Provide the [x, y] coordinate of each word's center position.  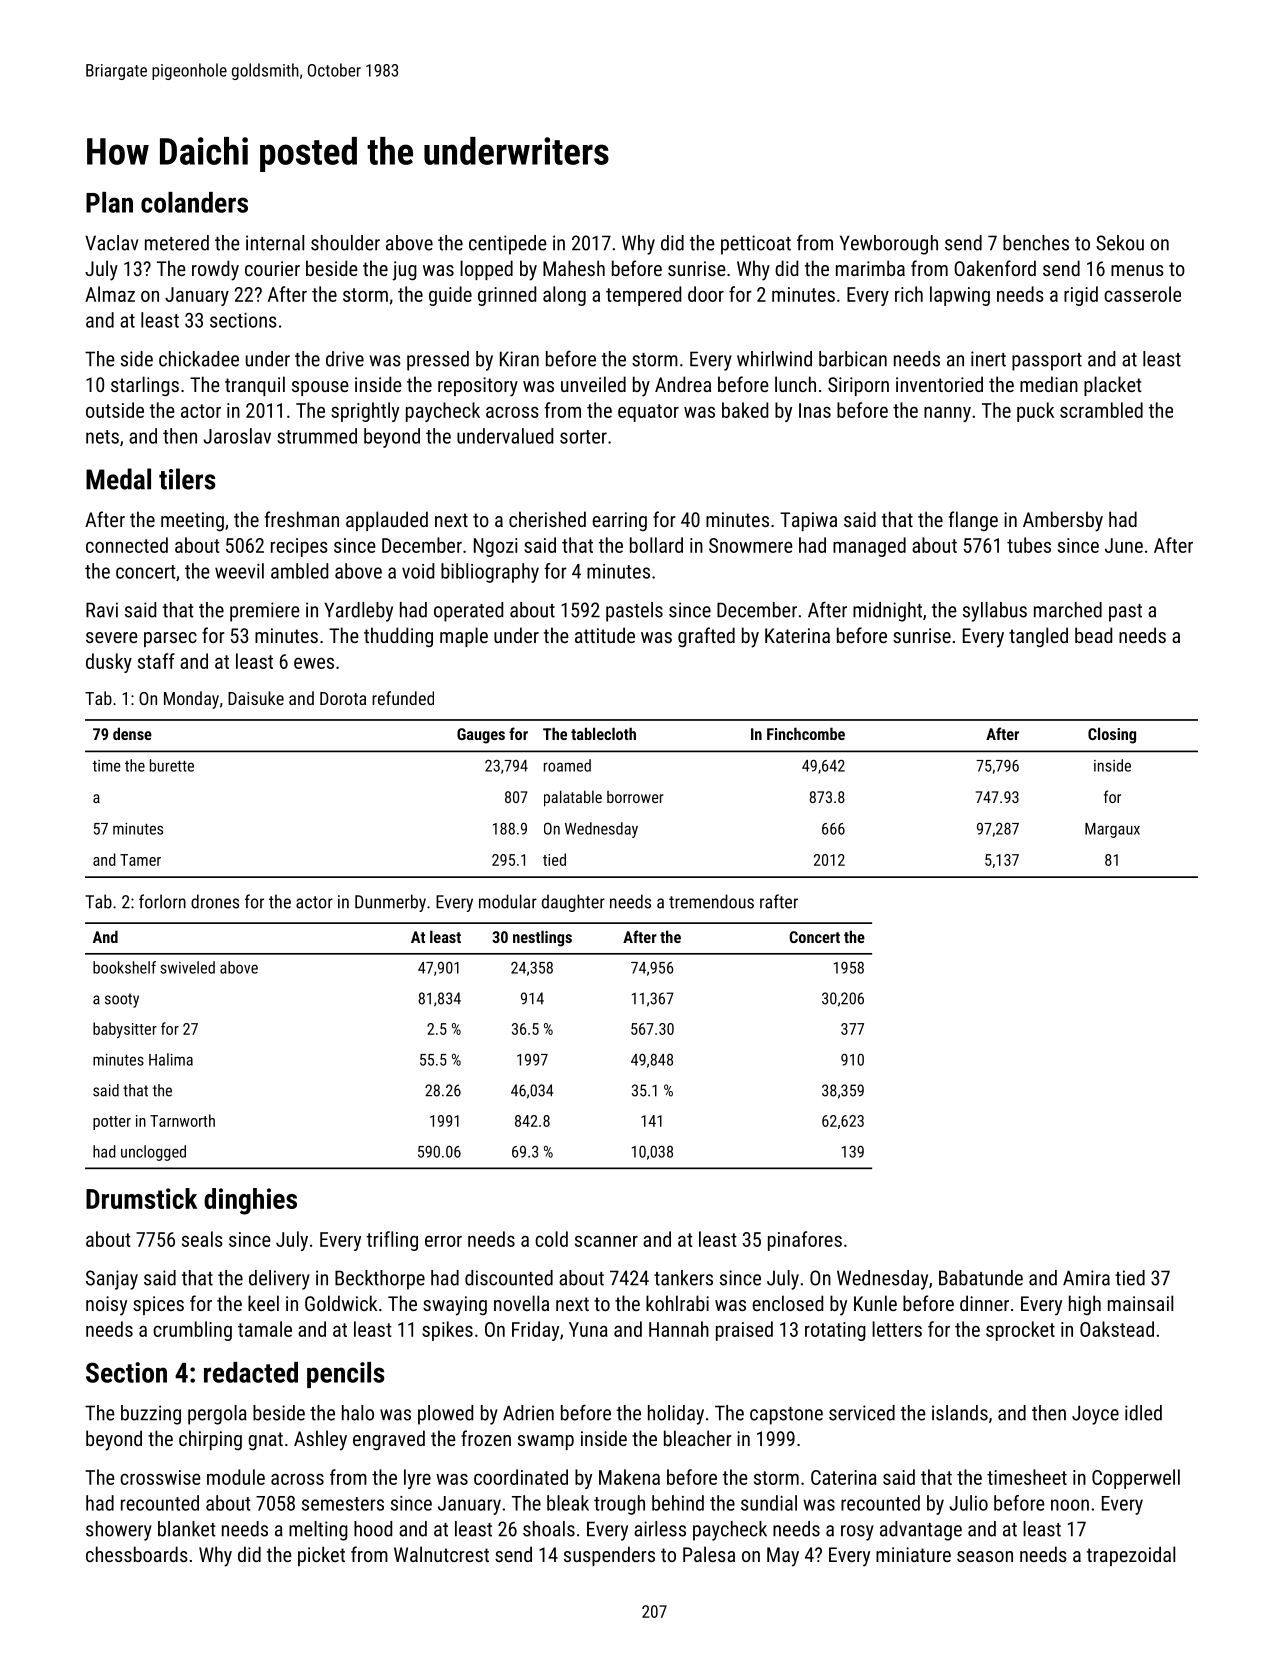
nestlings [542, 938]
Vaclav [111, 243]
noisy [106, 1306]
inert [988, 359]
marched [1068, 610]
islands [960, 1413]
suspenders [609, 1556]
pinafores [805, 1241]
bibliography [490, 573]
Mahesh [574, 268]
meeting [192, 521]
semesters [343, 1504]
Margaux [1112, 830]
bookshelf [124, 967]
